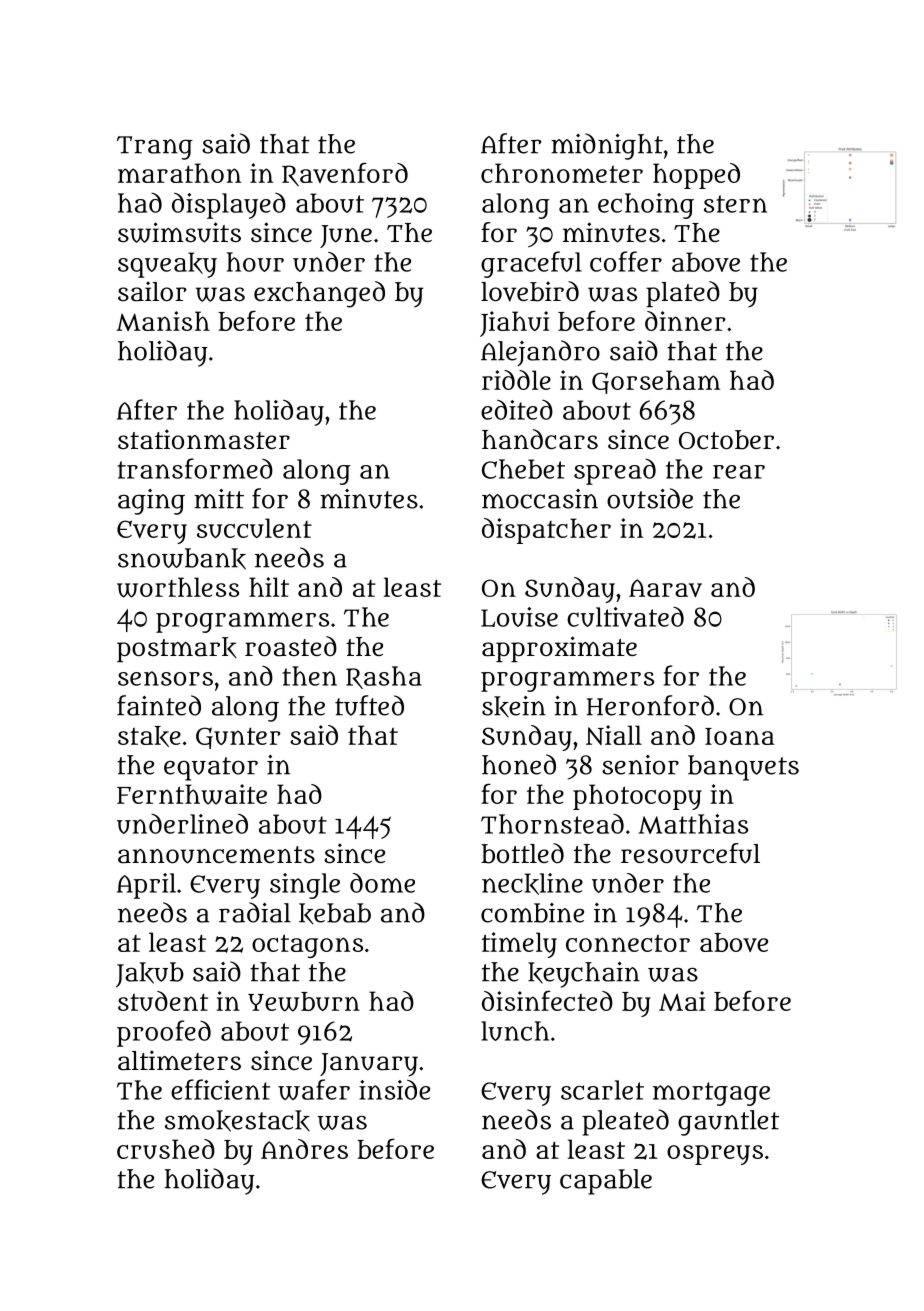  Describe the element at coordinates (163, 321) in the screenshot. I see `Manish` at that location.
